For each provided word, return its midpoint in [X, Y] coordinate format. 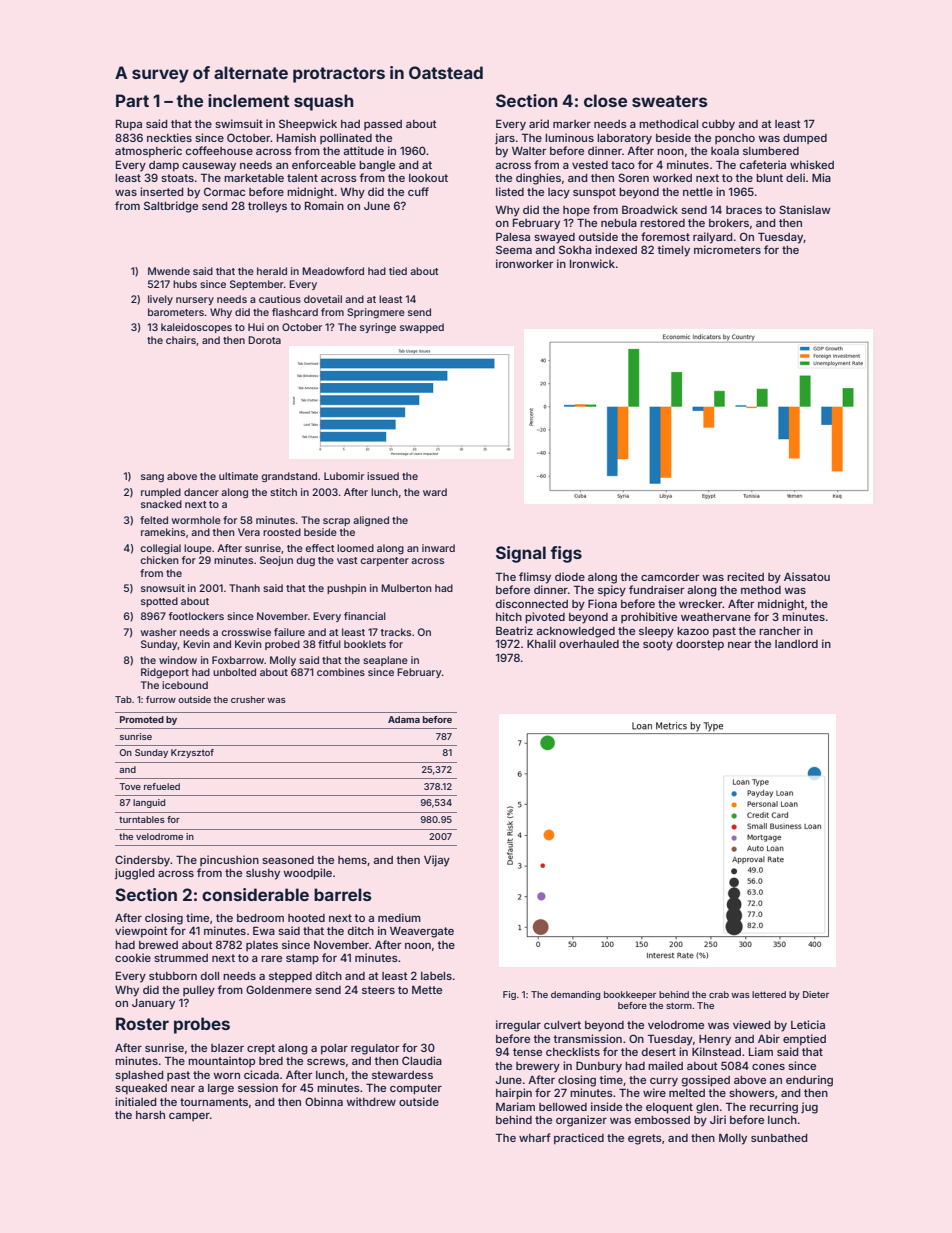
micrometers [727, 249]
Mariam [515, 1106]
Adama [404, 719]
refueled [162, 786]
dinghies [538, 179]
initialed [136, 1101]
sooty [658, 645]
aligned [371, 521]
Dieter [816, 994]
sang [152, 478]
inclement [248, 100]
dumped [805, 139]
